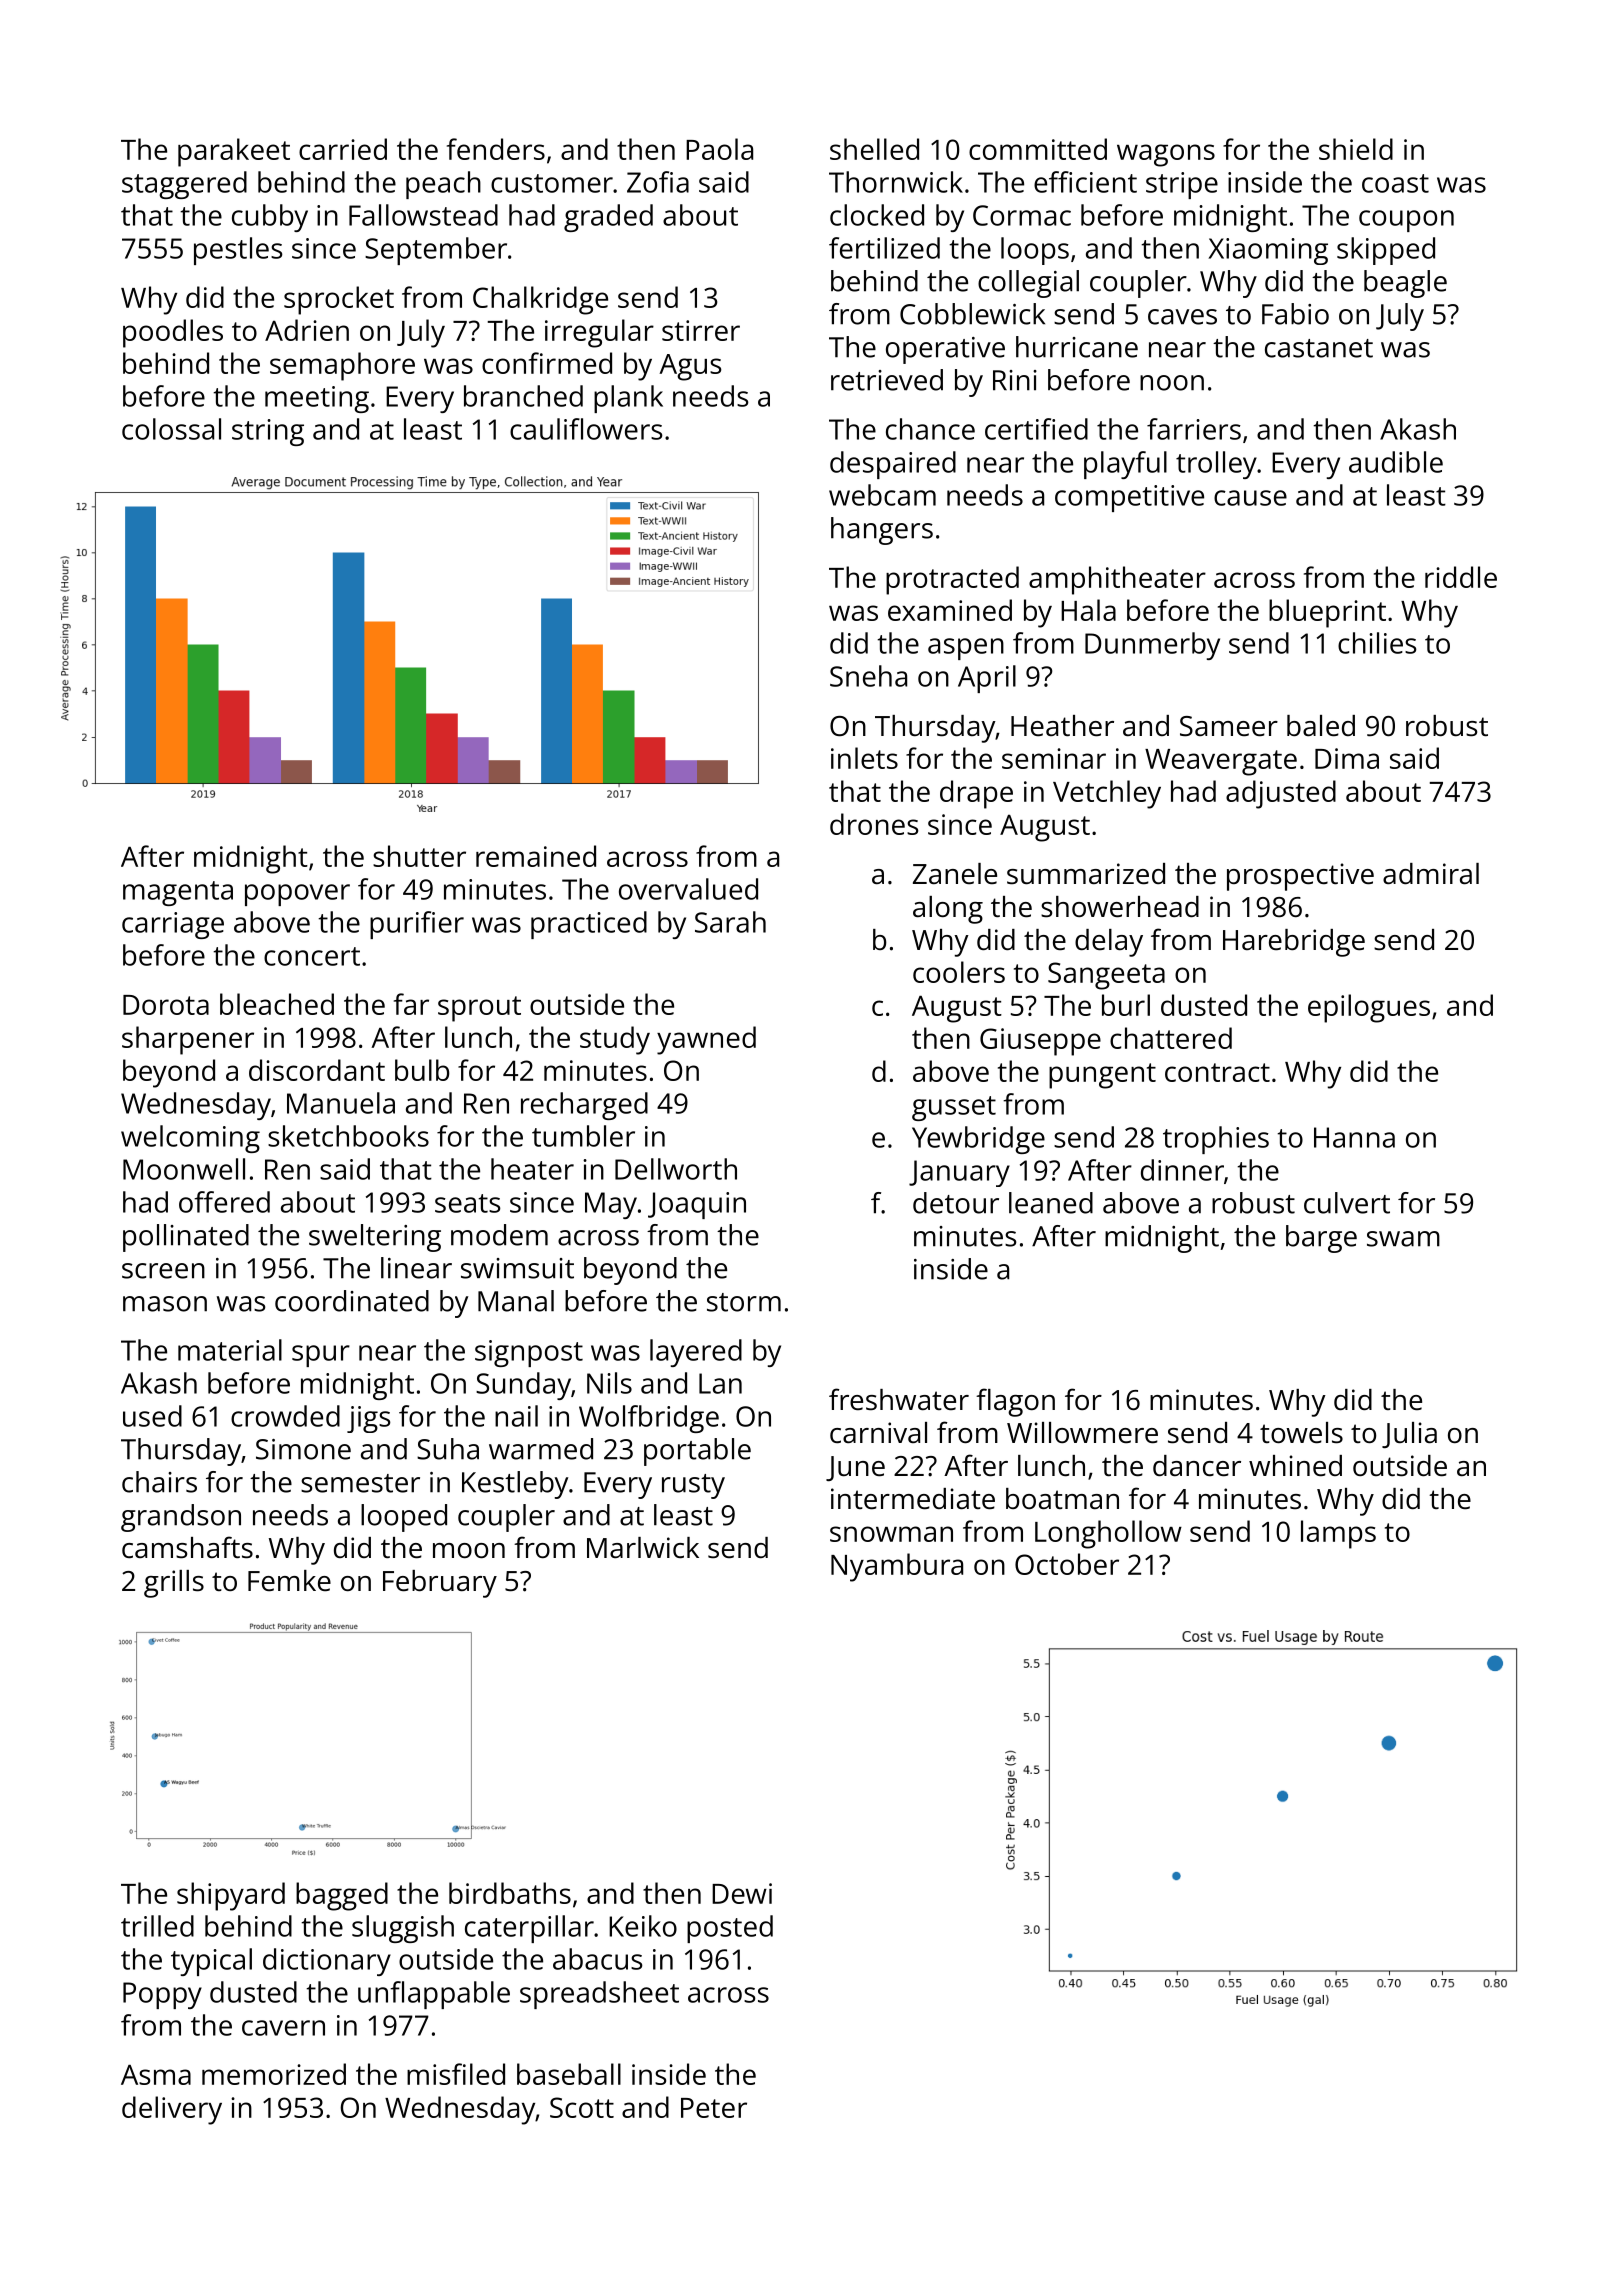  Describe the element at coordinates (896, 182) in the screenshot. I see `Thornwick` at that location.
